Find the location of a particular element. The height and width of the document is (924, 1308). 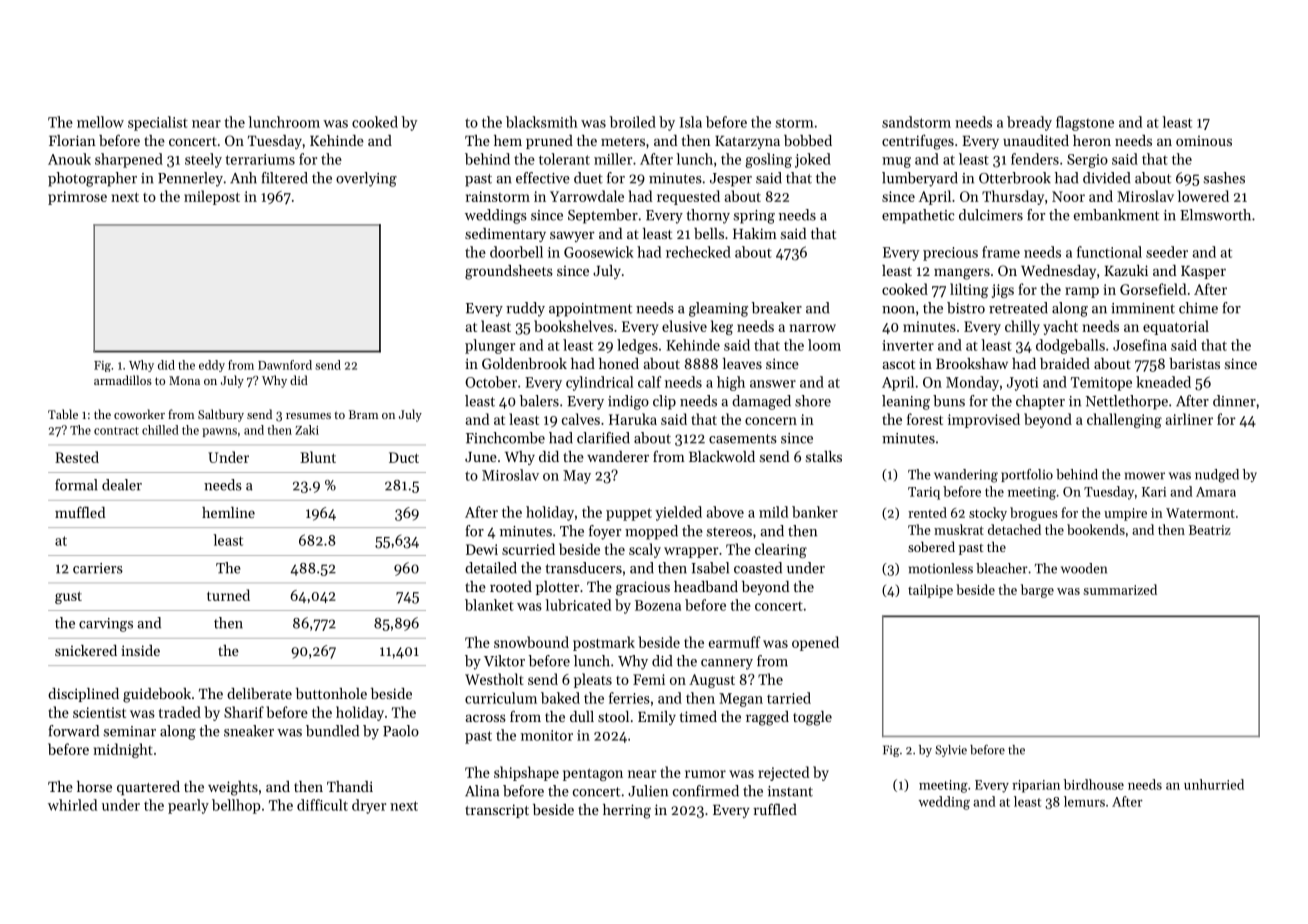

horse is located at coordinates (94, 786).
